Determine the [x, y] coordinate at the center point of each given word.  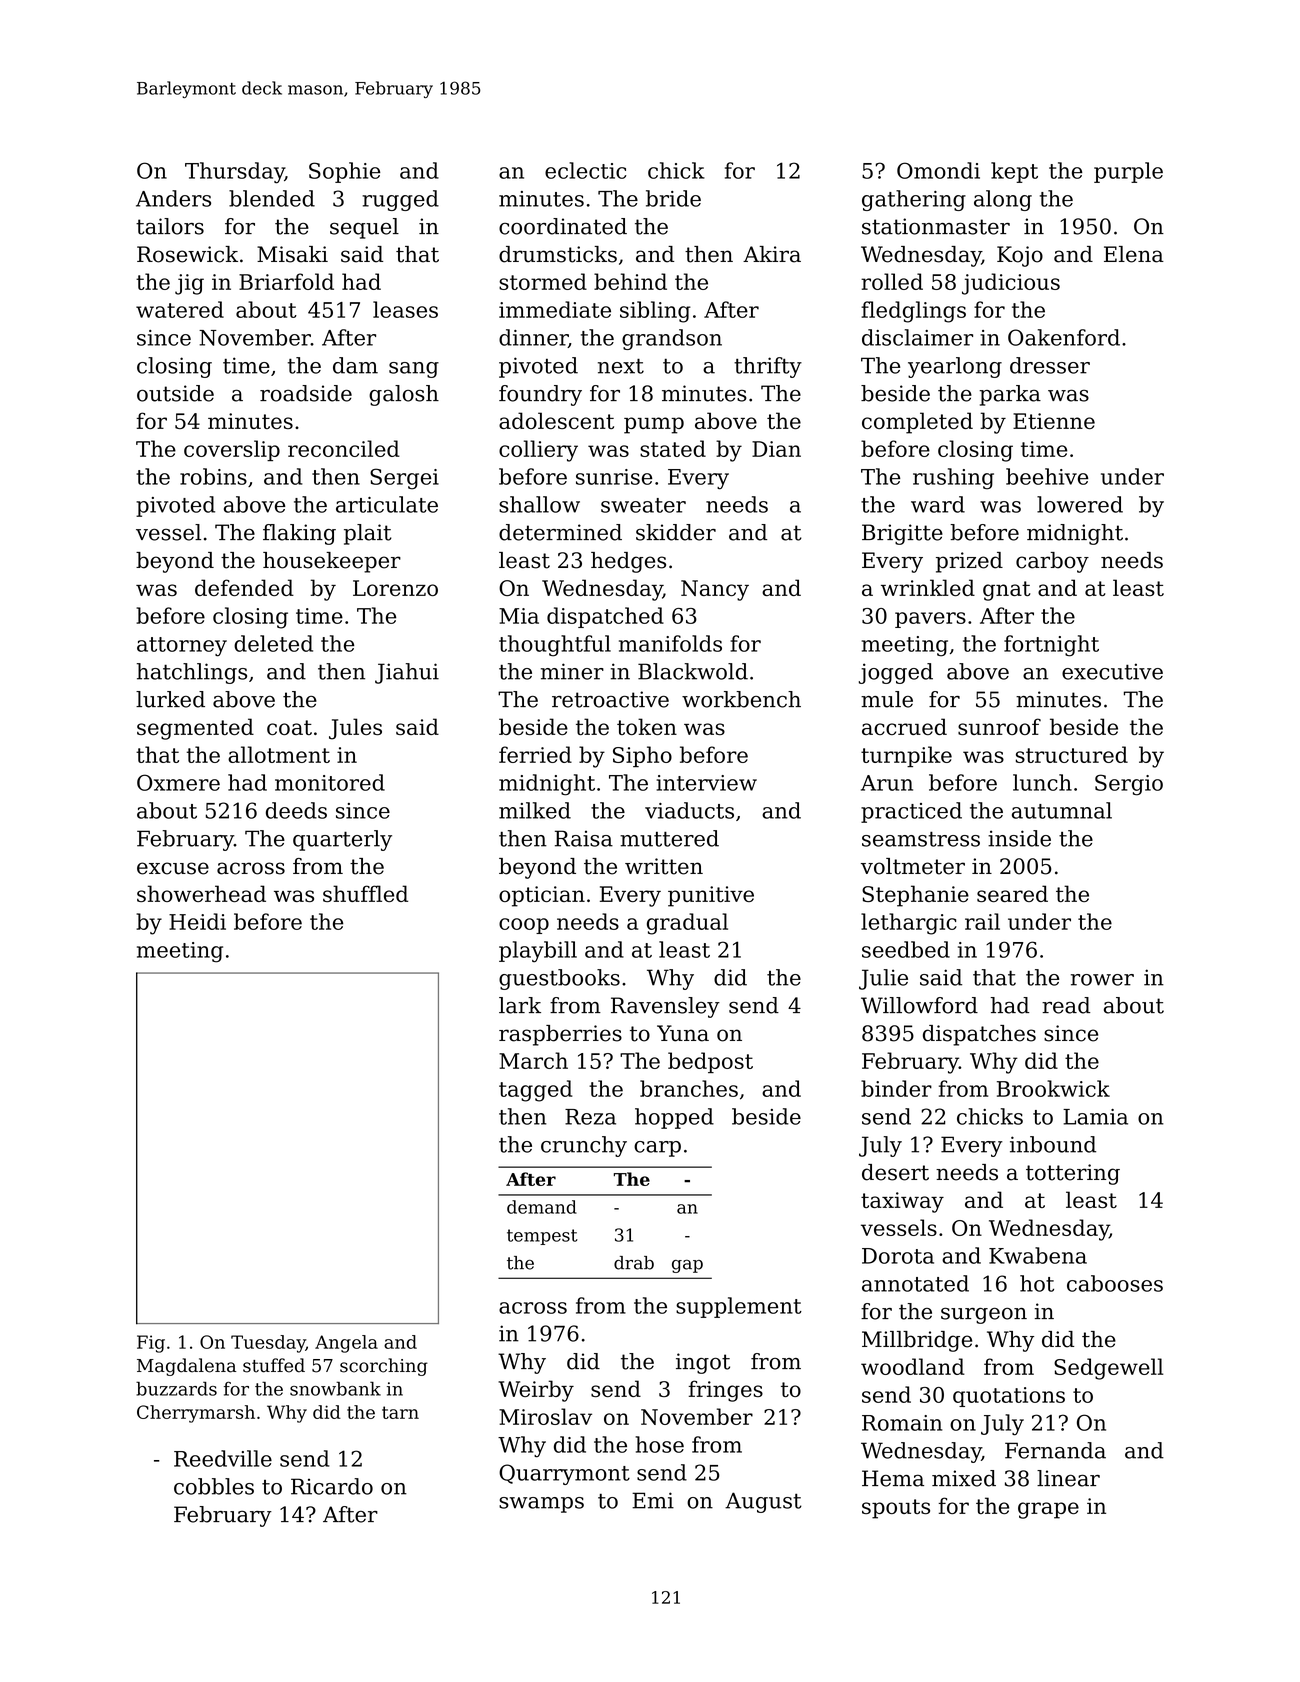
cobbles [214, 1486]
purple [1128, 172]
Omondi [938, 170]
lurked [170, 699]
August [763, 1502]
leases [405, 309]
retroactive [610, 699]
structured [1072, 754]
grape [1048, 1510]
